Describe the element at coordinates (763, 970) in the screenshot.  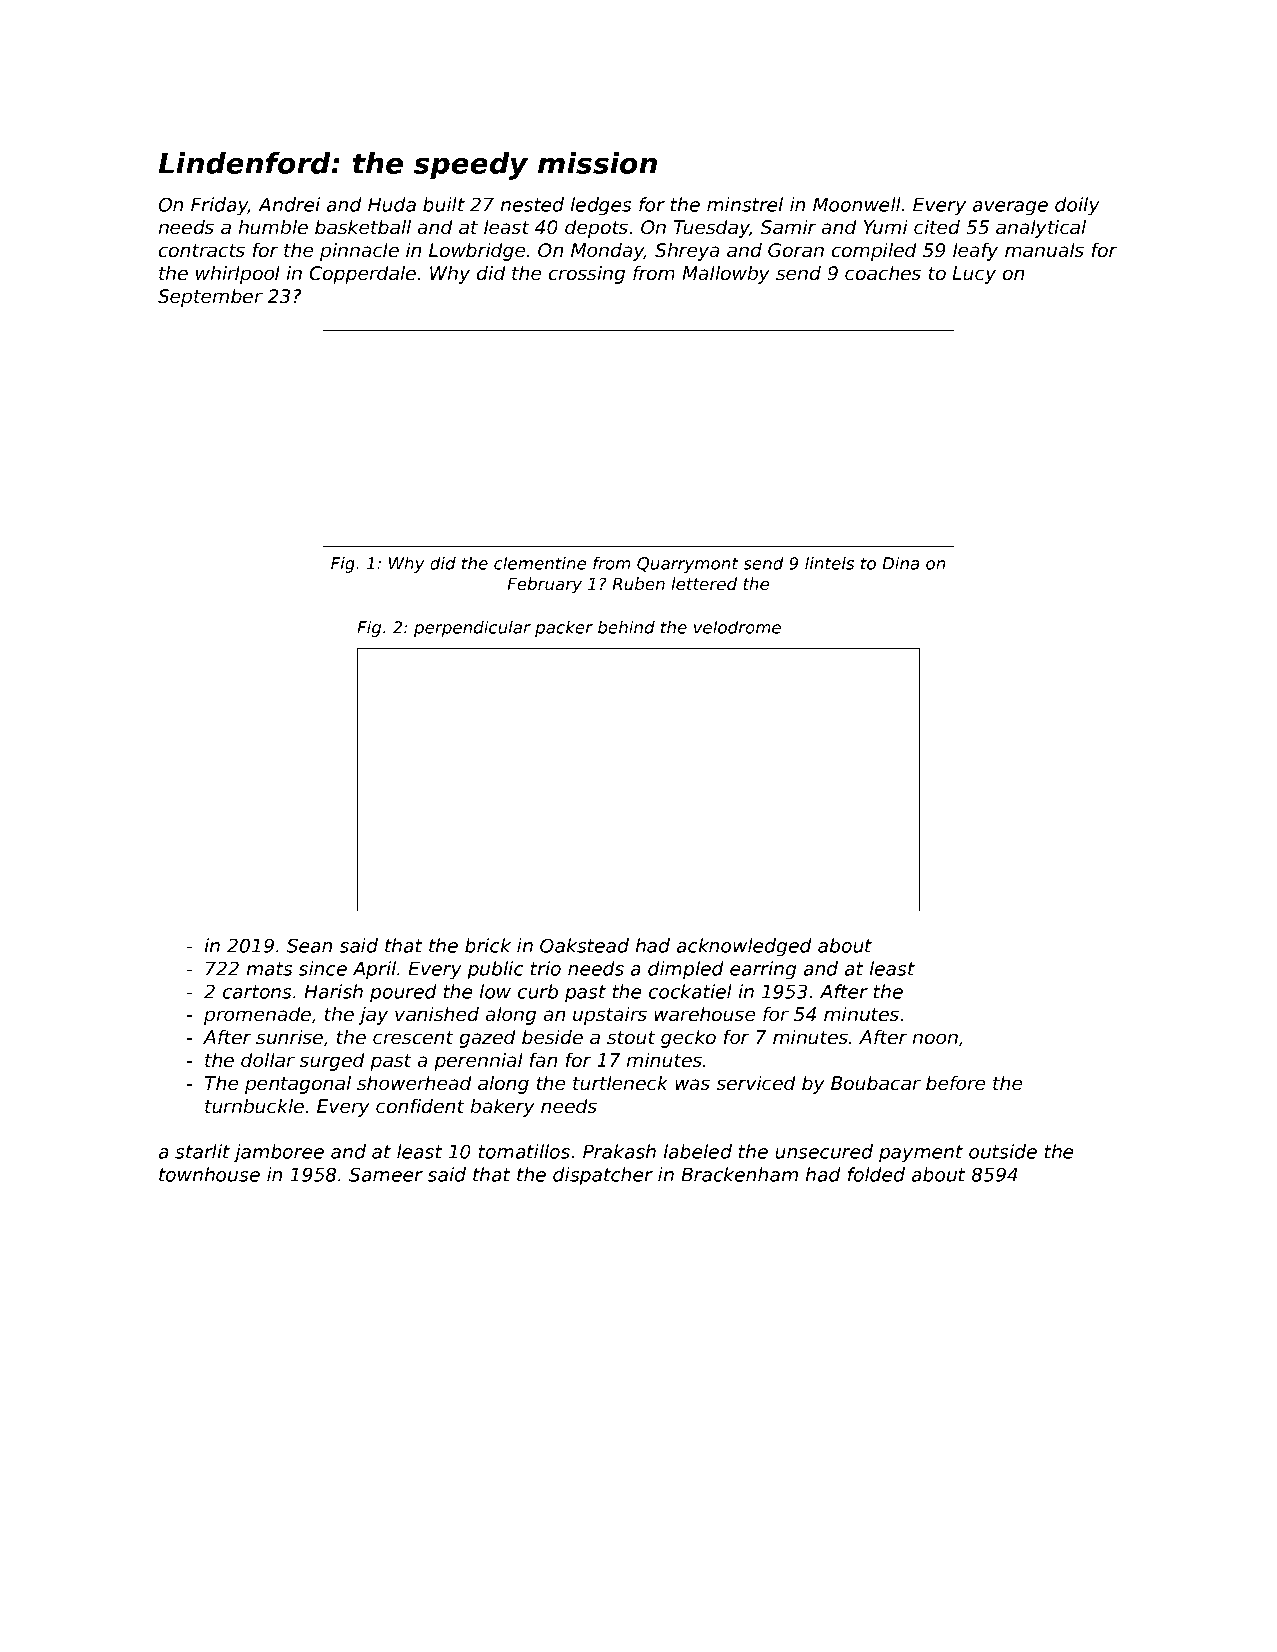
I see `earring` at that location.
